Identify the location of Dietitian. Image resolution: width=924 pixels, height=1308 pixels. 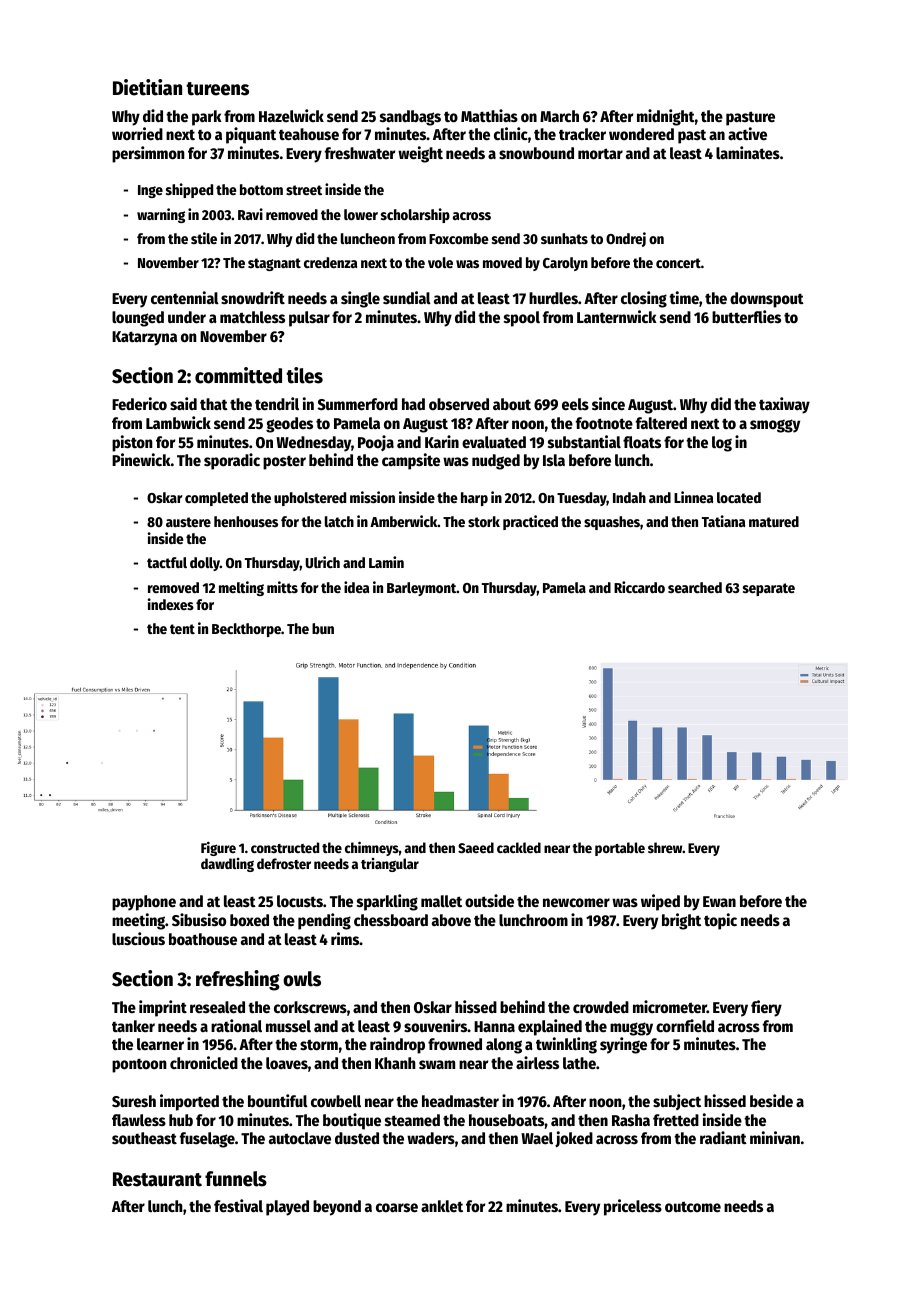
(147, 87).
